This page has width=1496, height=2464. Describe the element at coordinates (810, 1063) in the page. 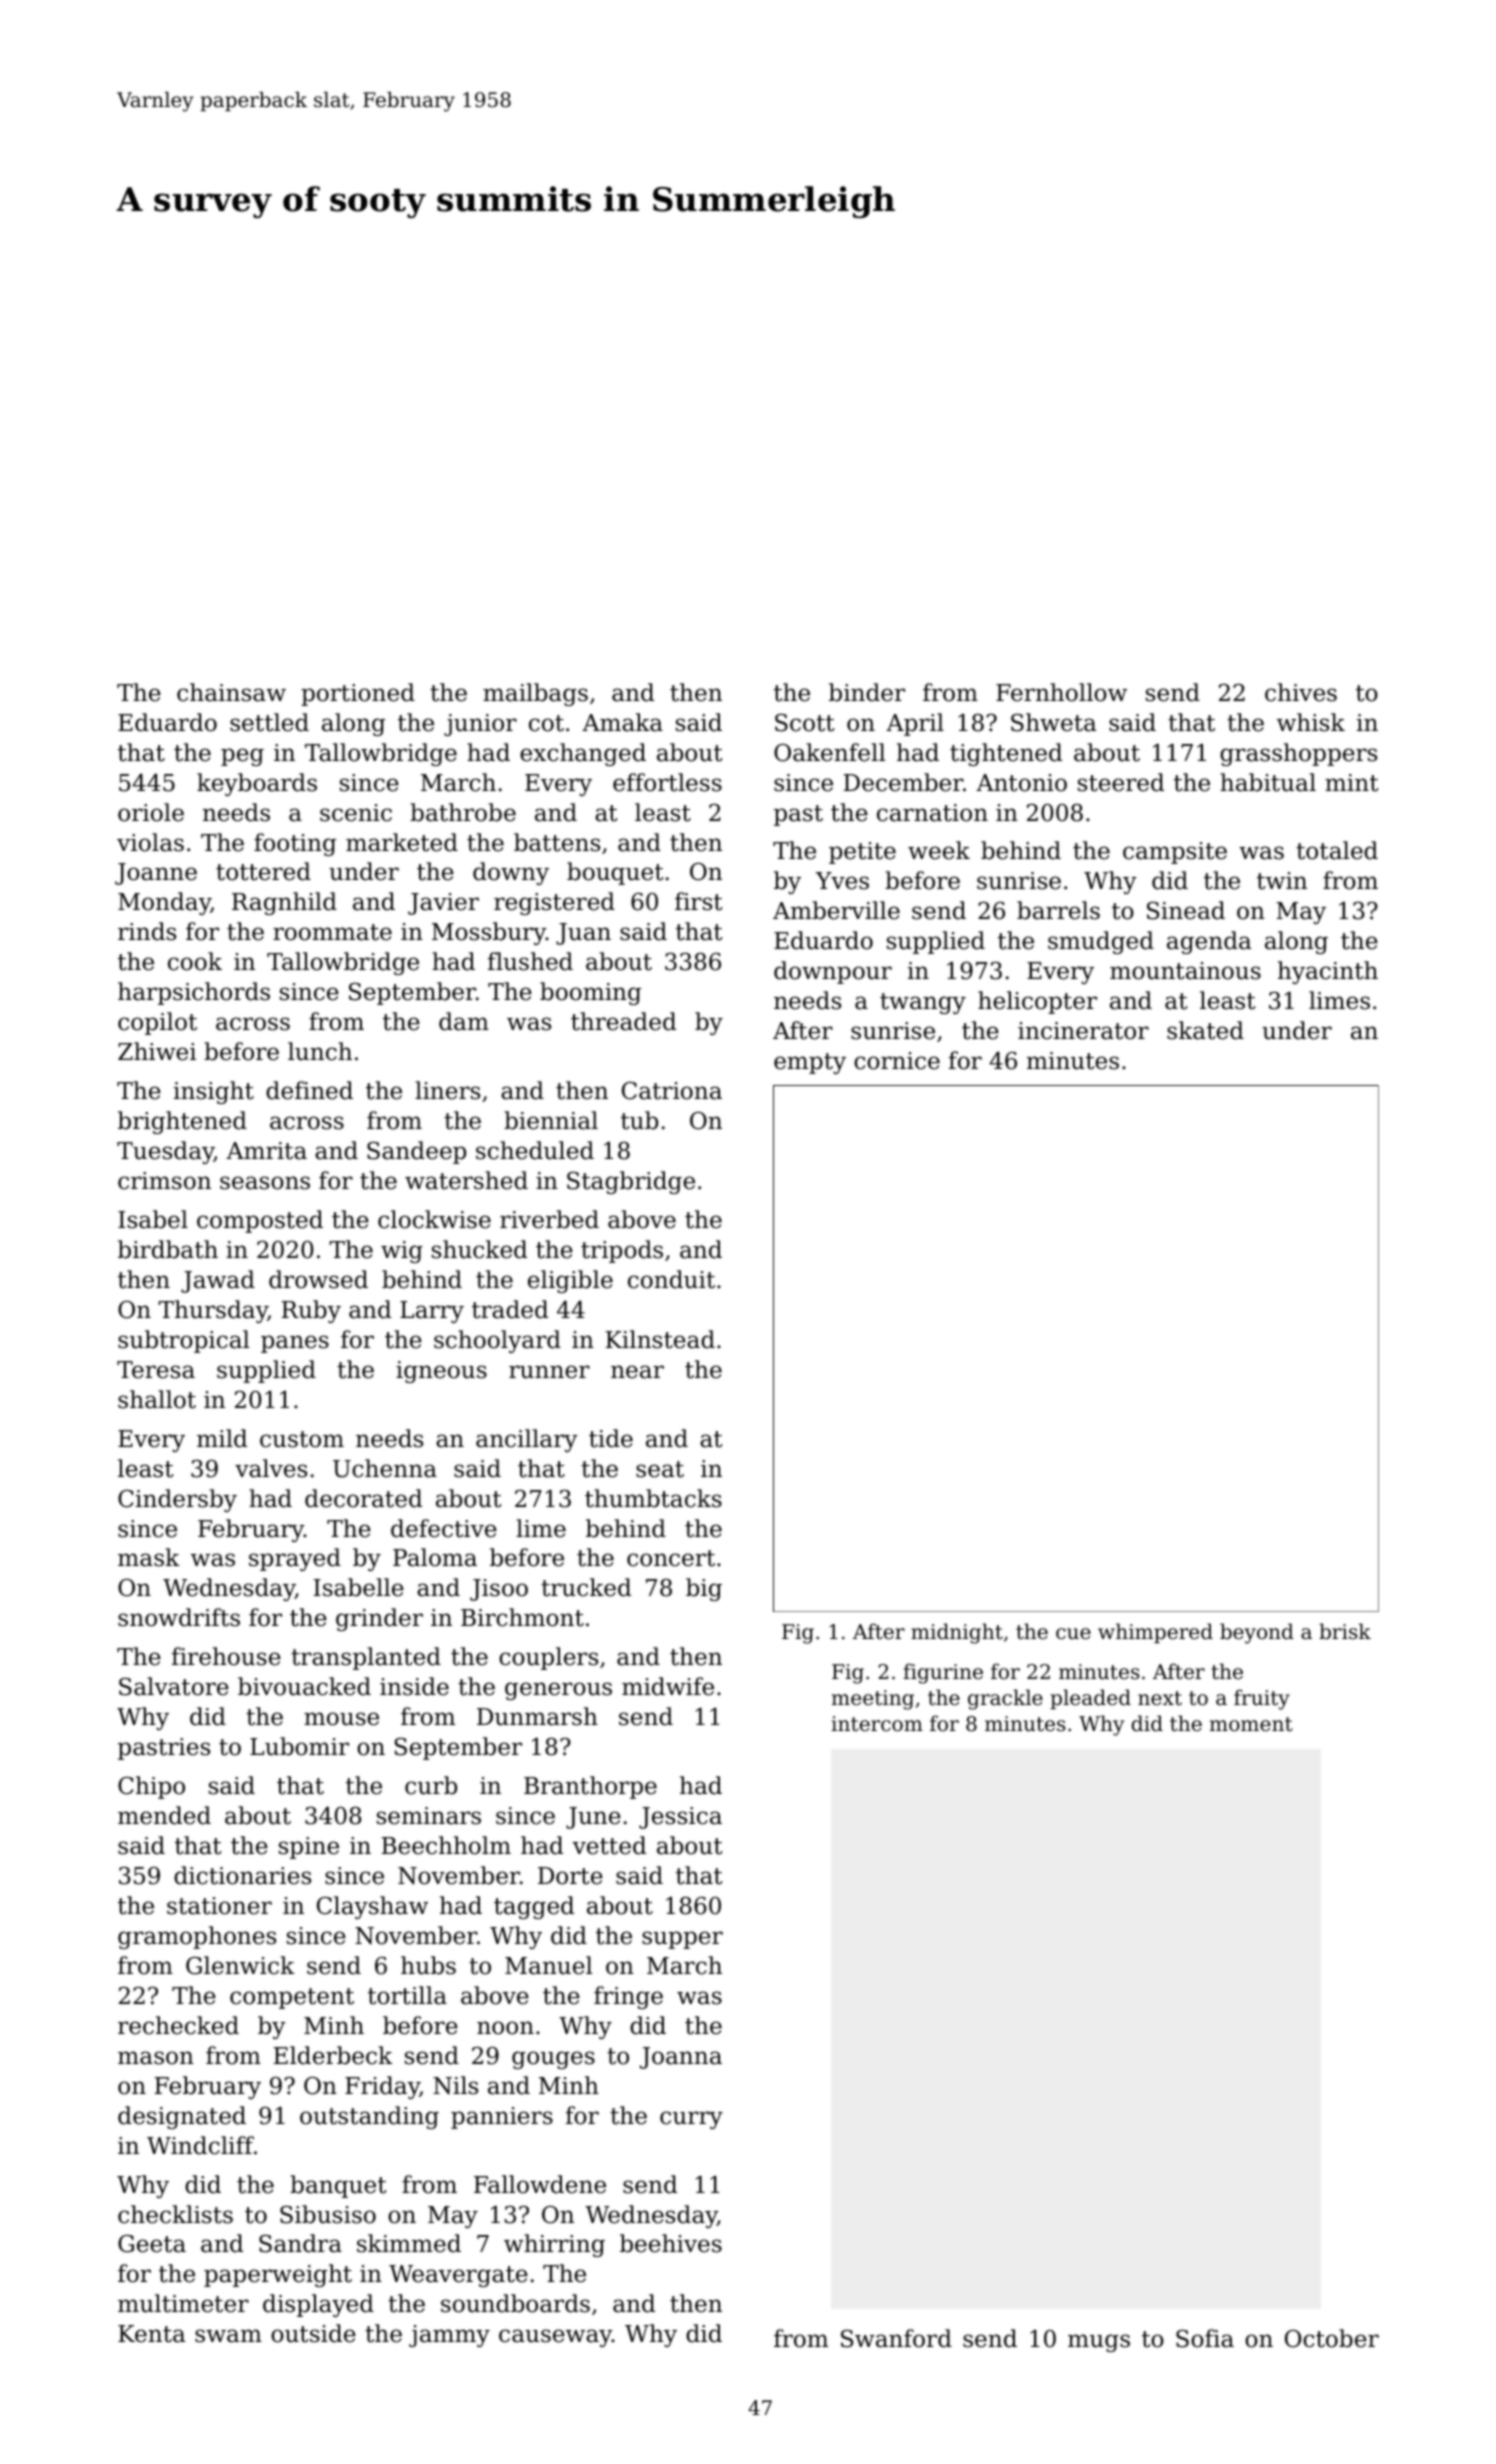

I see `empty` at that location.
